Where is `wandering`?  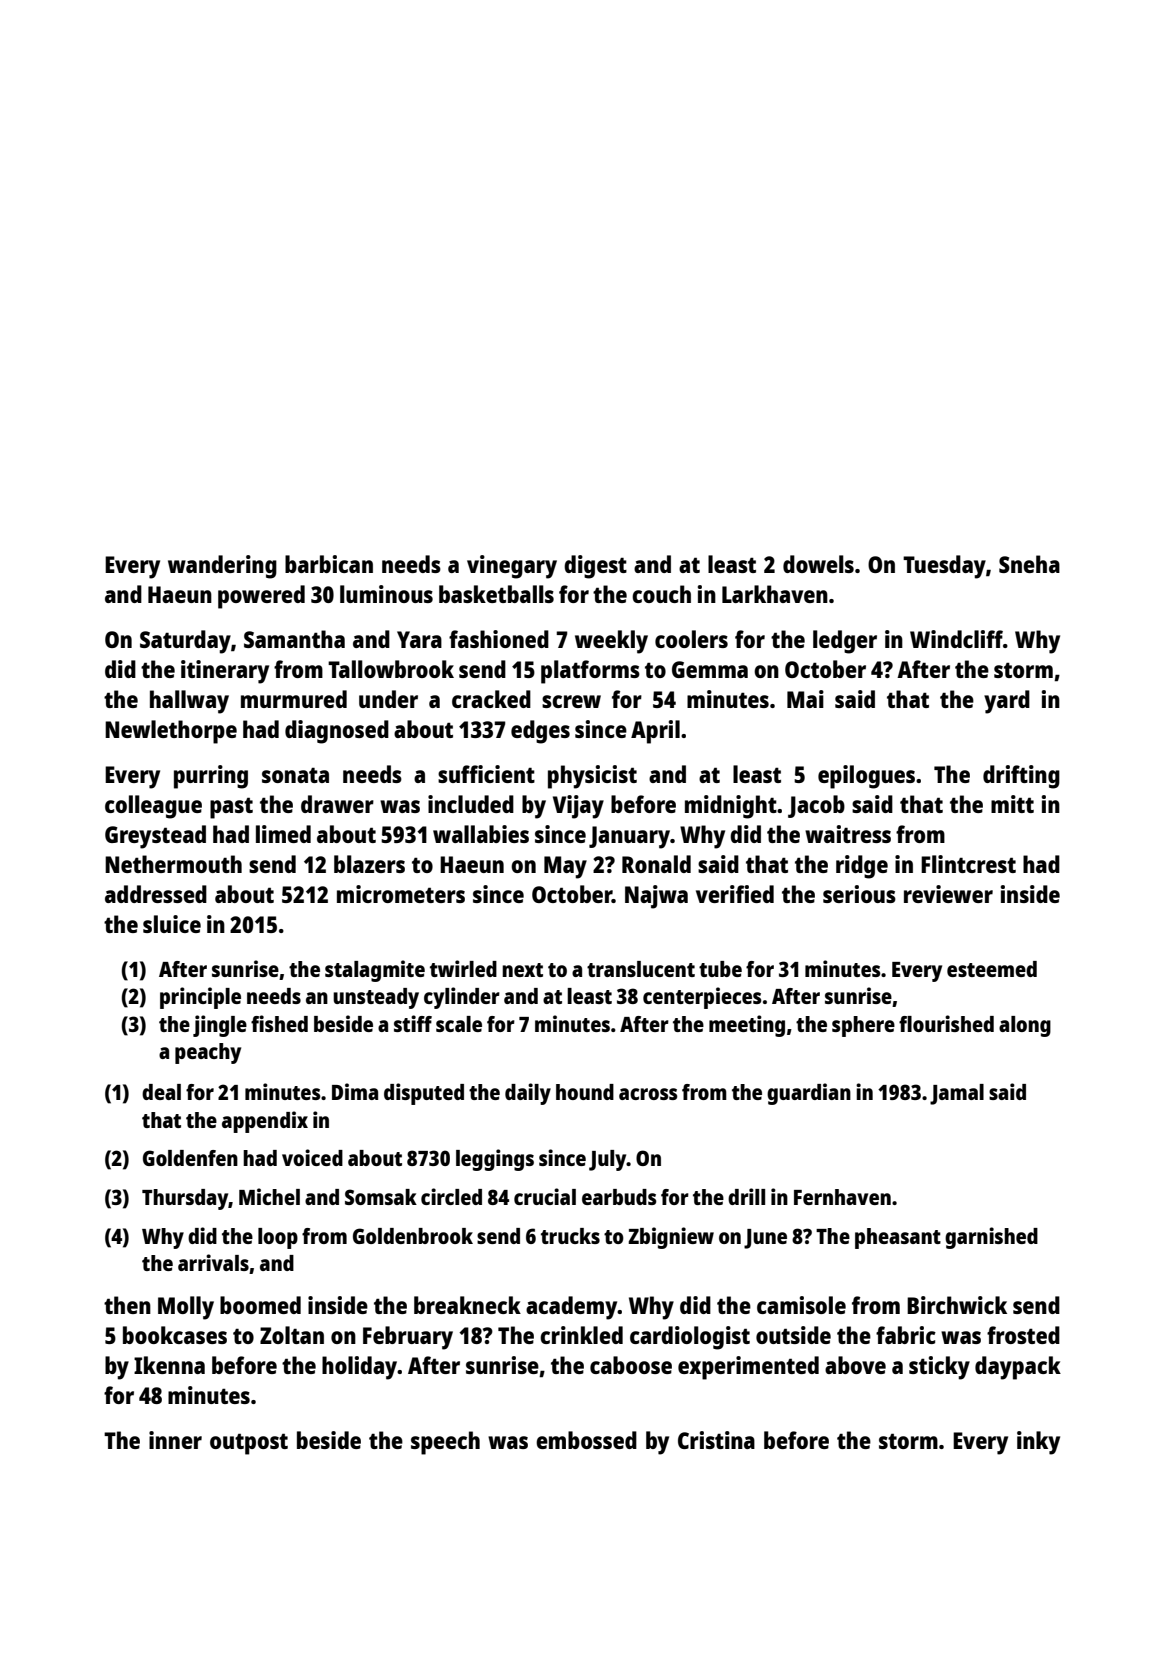
wandering is located at coordinates (222, 567).
